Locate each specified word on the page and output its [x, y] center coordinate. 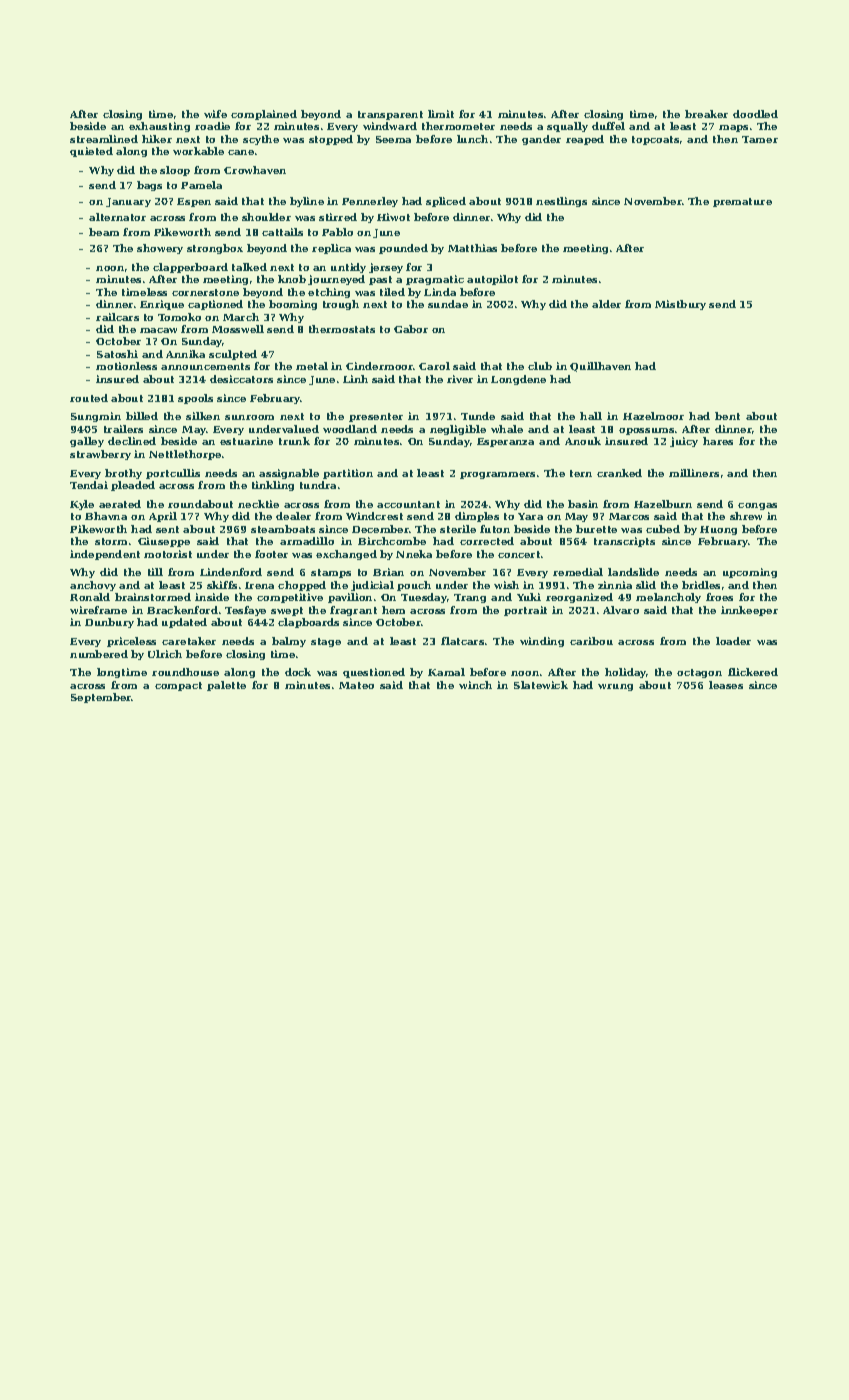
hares [718, 441]
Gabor [411, 329]
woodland [350, 429]
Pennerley [370, 202]
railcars [117, 317]
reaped [585, 140]
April [163, 517]
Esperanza [505, 442]
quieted [91, 152]
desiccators [241, 379]
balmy [289, 642]
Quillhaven [600, 367]
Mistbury [680, 305]
